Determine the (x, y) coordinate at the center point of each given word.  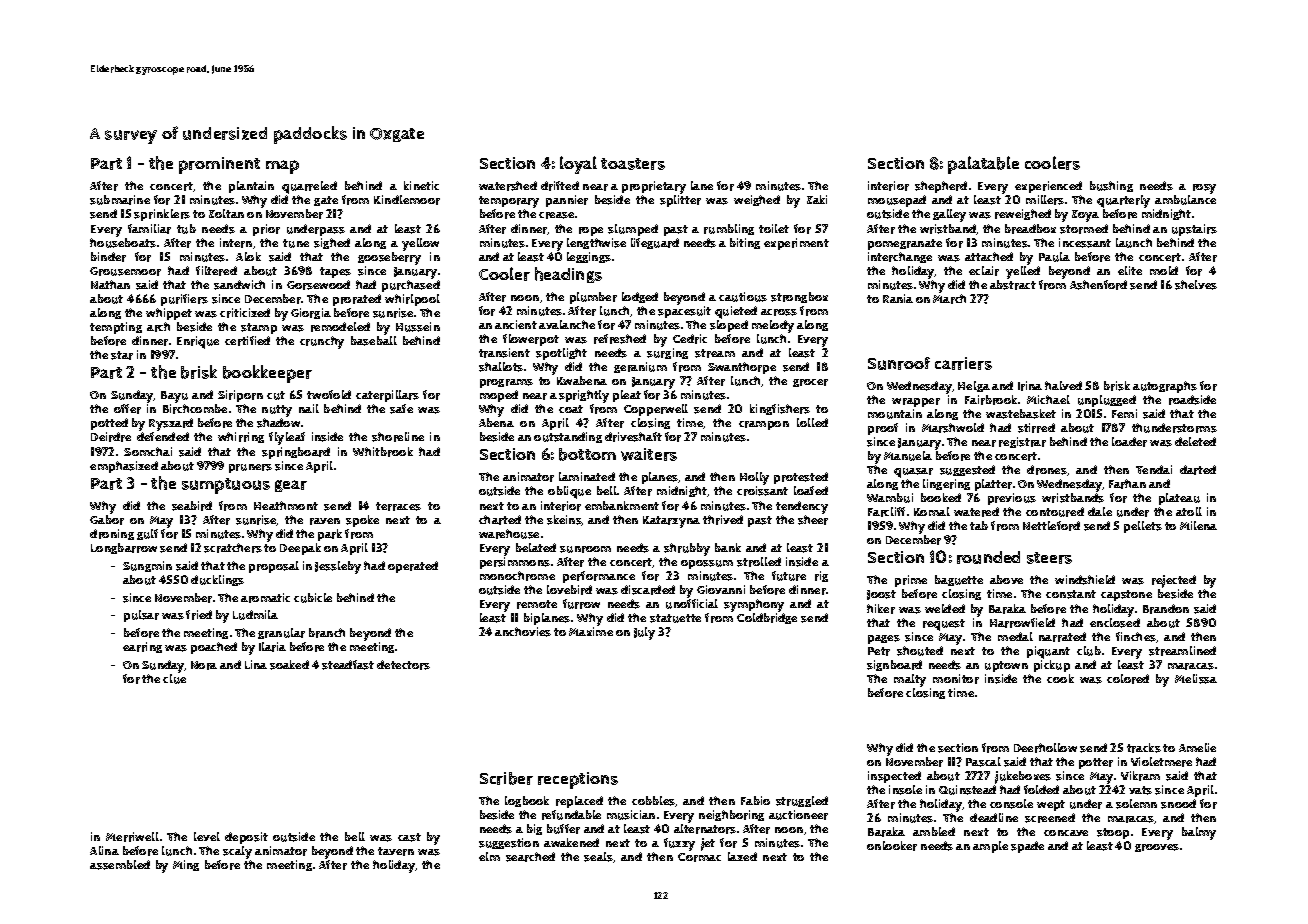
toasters (633, 164)
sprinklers (162, 215)
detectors (403, 665)
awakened (571, 842)
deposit (246, 838)
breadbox (1030, 229)
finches (1136, 637)
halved (1063, 385)
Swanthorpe (742, 368)
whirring (241, 437)
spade (1027, 847)
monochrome (517, 576)
